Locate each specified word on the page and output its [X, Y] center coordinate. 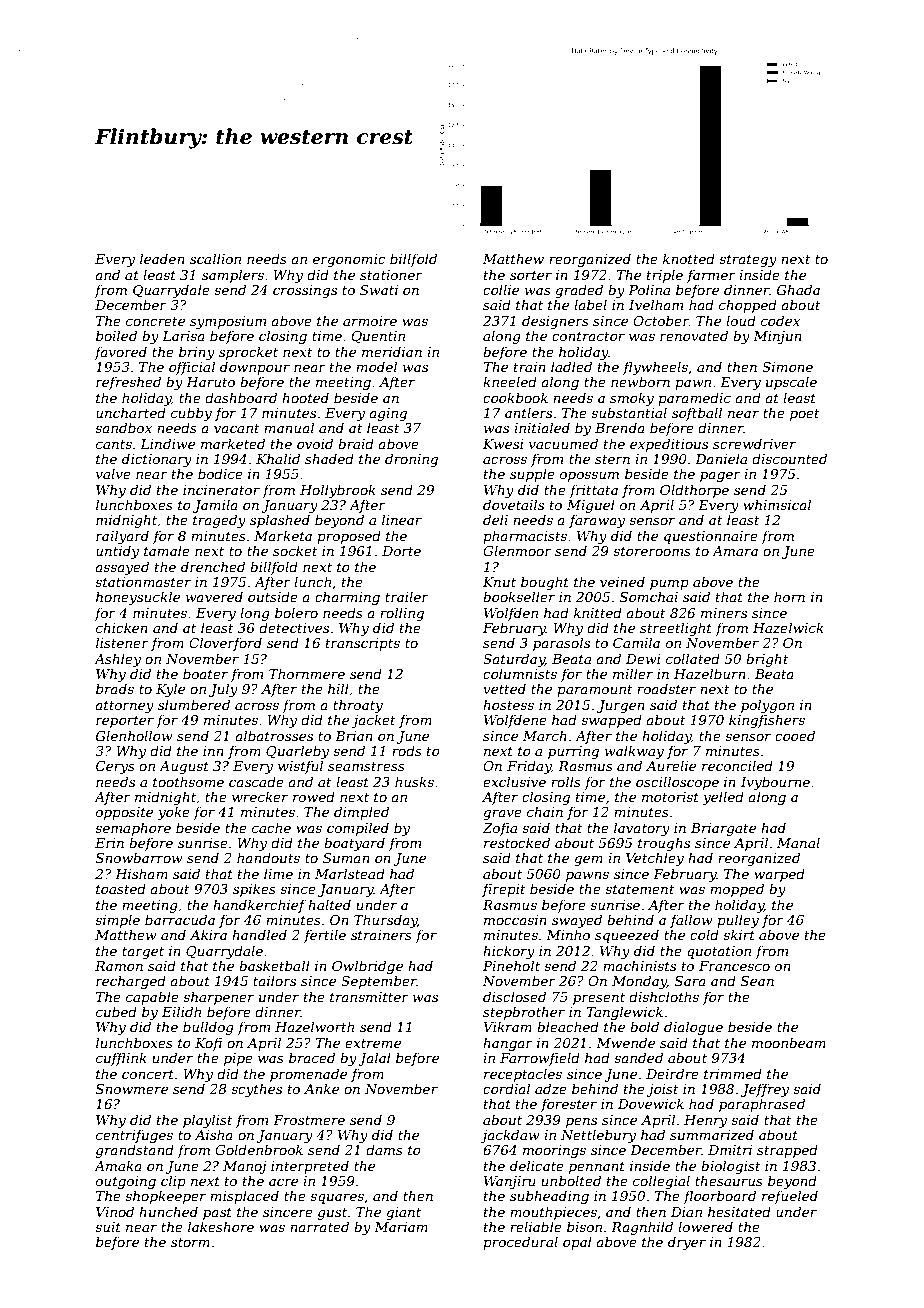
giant [403, 1213]
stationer [391, 275]
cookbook [515, 397]
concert [148, 1074]
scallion [215, 258]
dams [384, 1149]
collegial [661, 1182]
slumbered [194, 704]
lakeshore [221, 1226]
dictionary [157, 460]
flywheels [655, 368]
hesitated [739, 1211]
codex [780, 320]
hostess [508, 704]
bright [767, 660]
